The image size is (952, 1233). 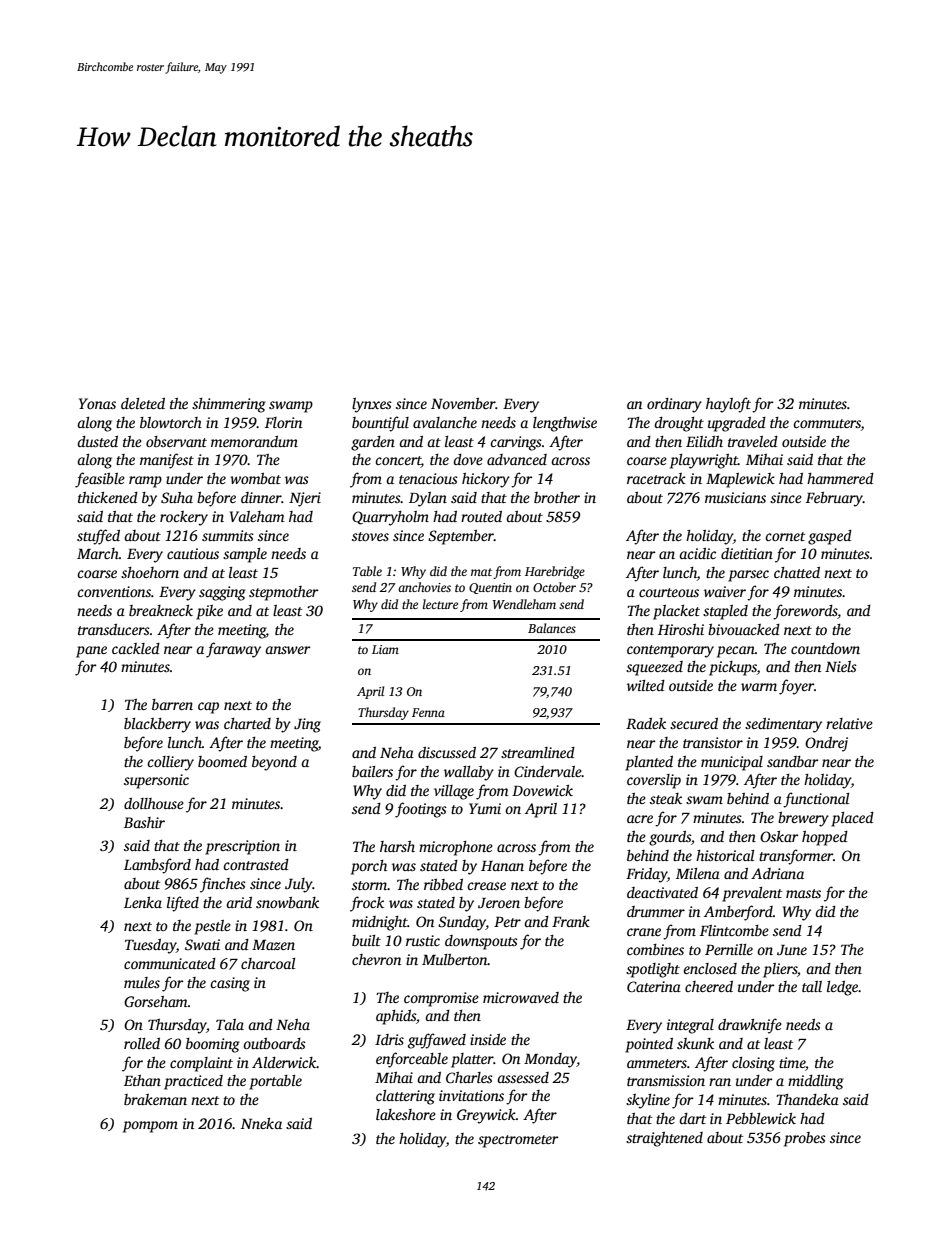 What do you see at coordinates (150, 1127) in the screenshot?
I see `pompom` at bounding box center [150, 1127].
